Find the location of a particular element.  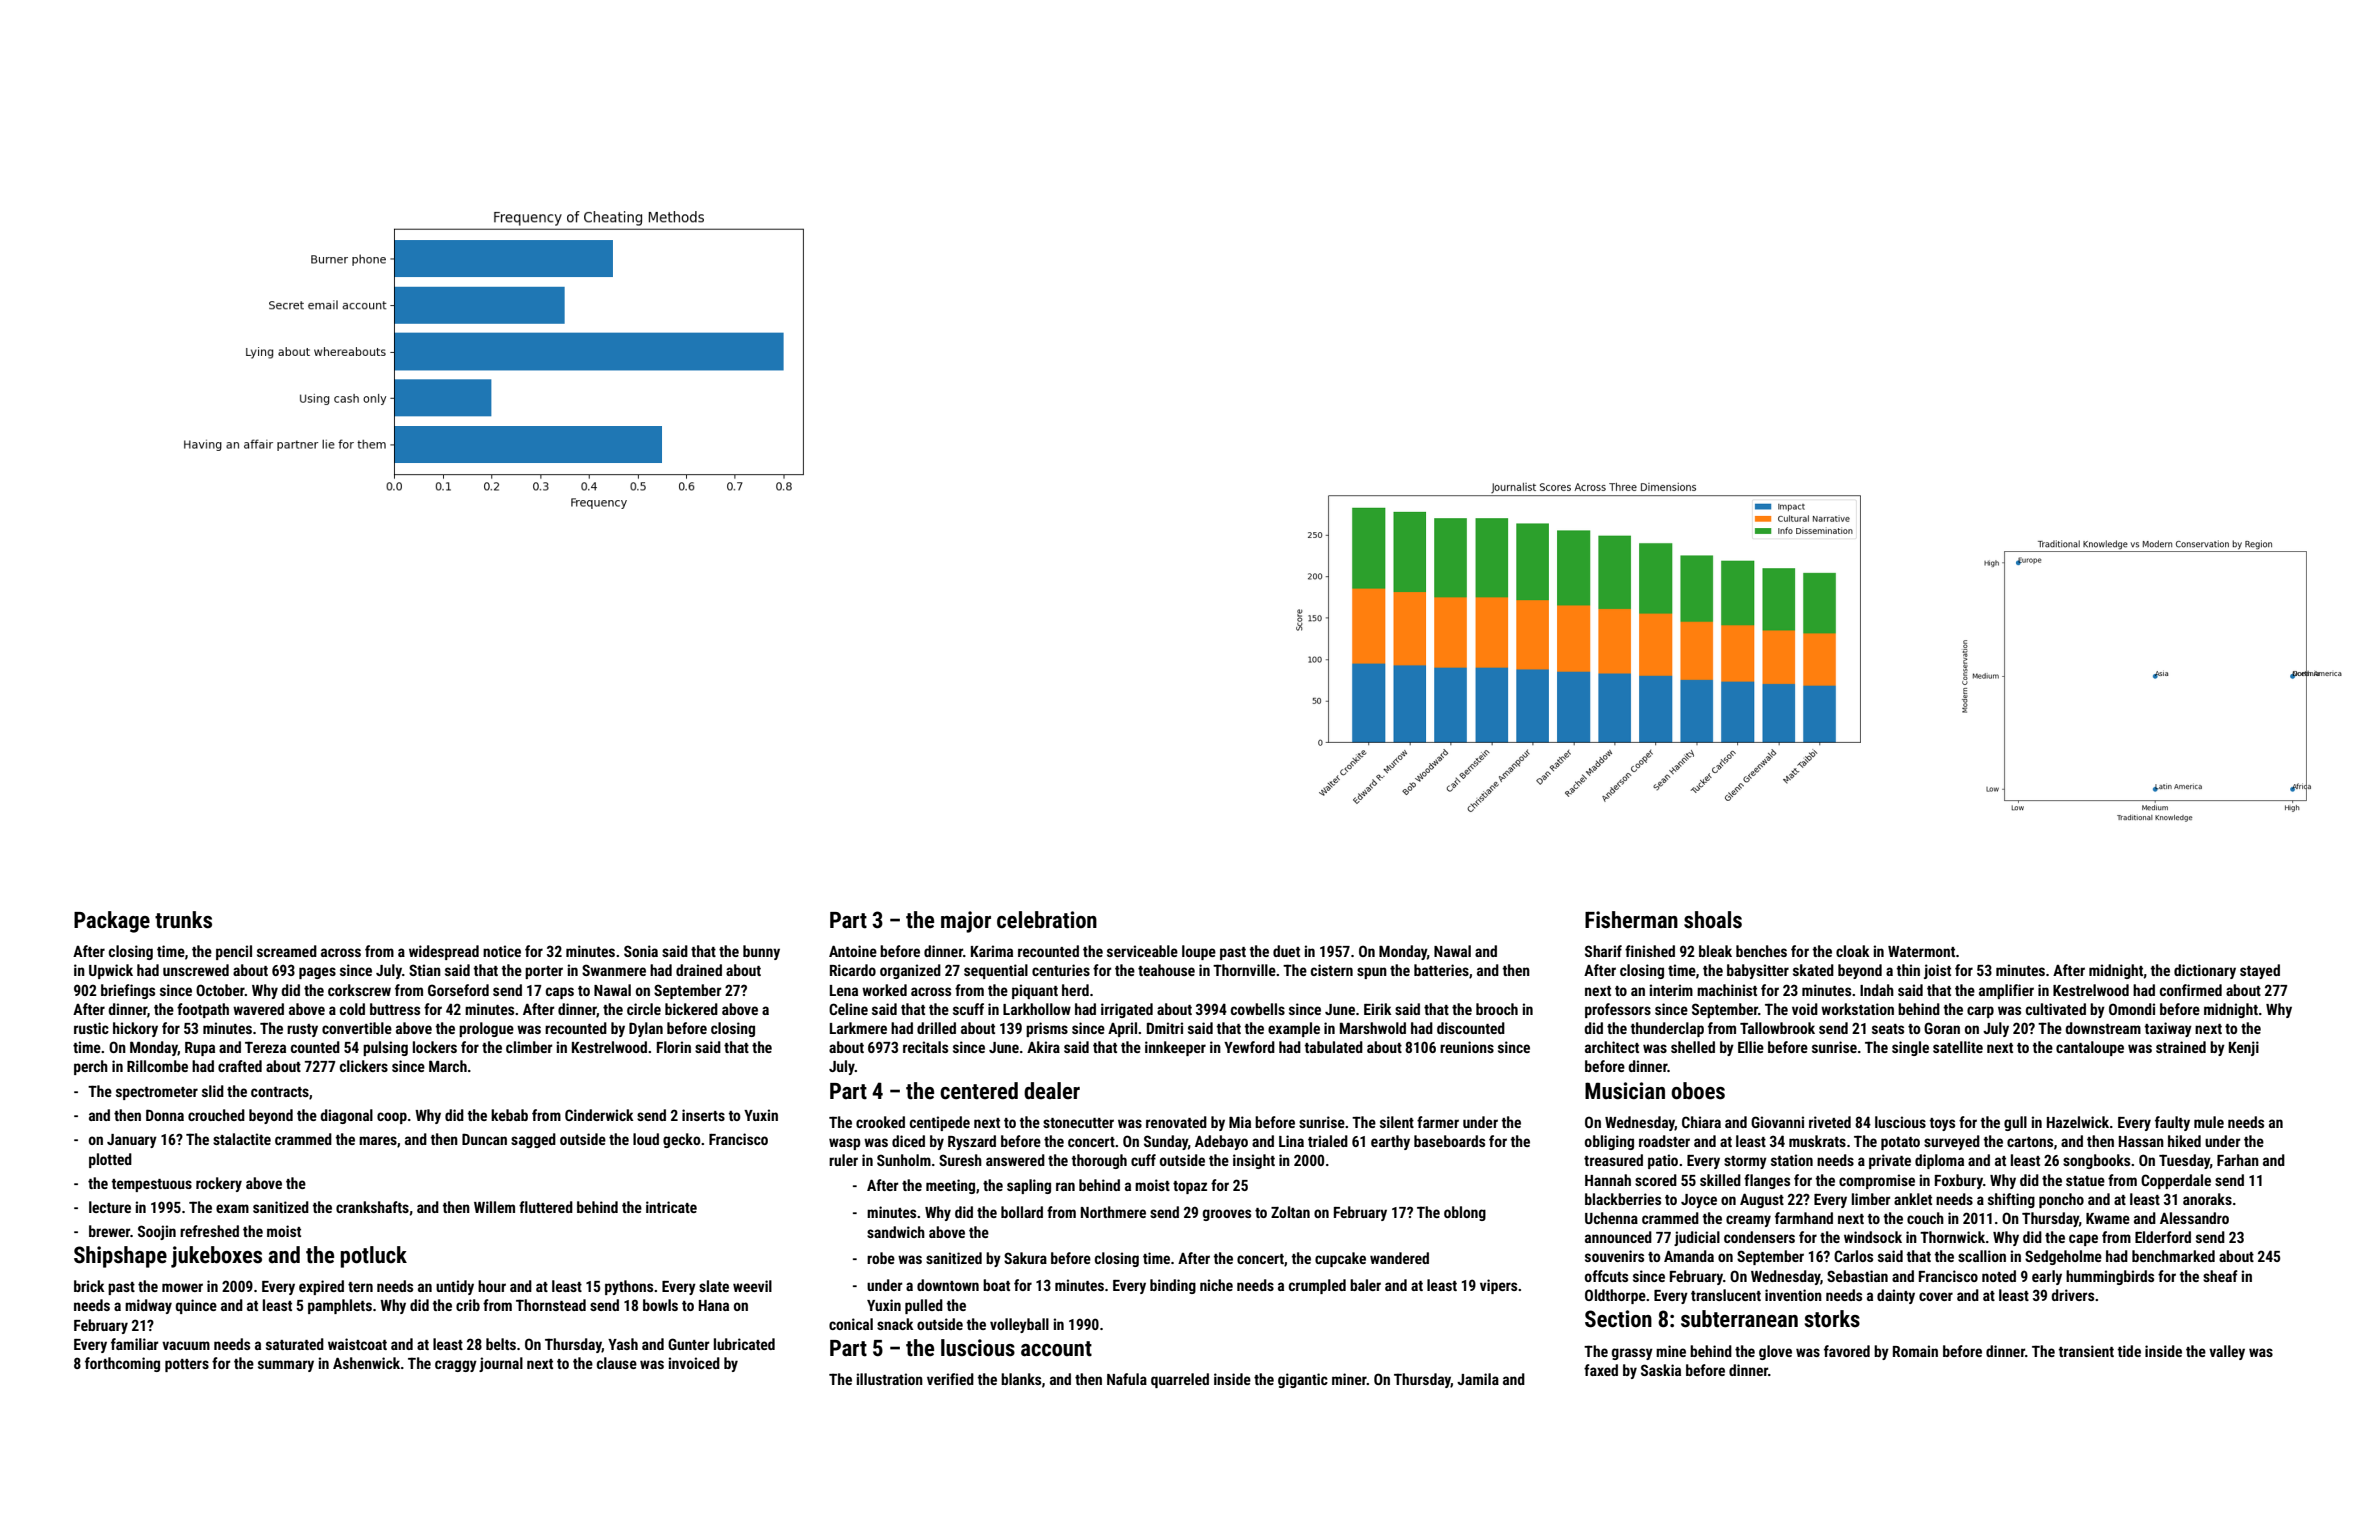

Giovanni is located at coordinates (1777, 1122).
